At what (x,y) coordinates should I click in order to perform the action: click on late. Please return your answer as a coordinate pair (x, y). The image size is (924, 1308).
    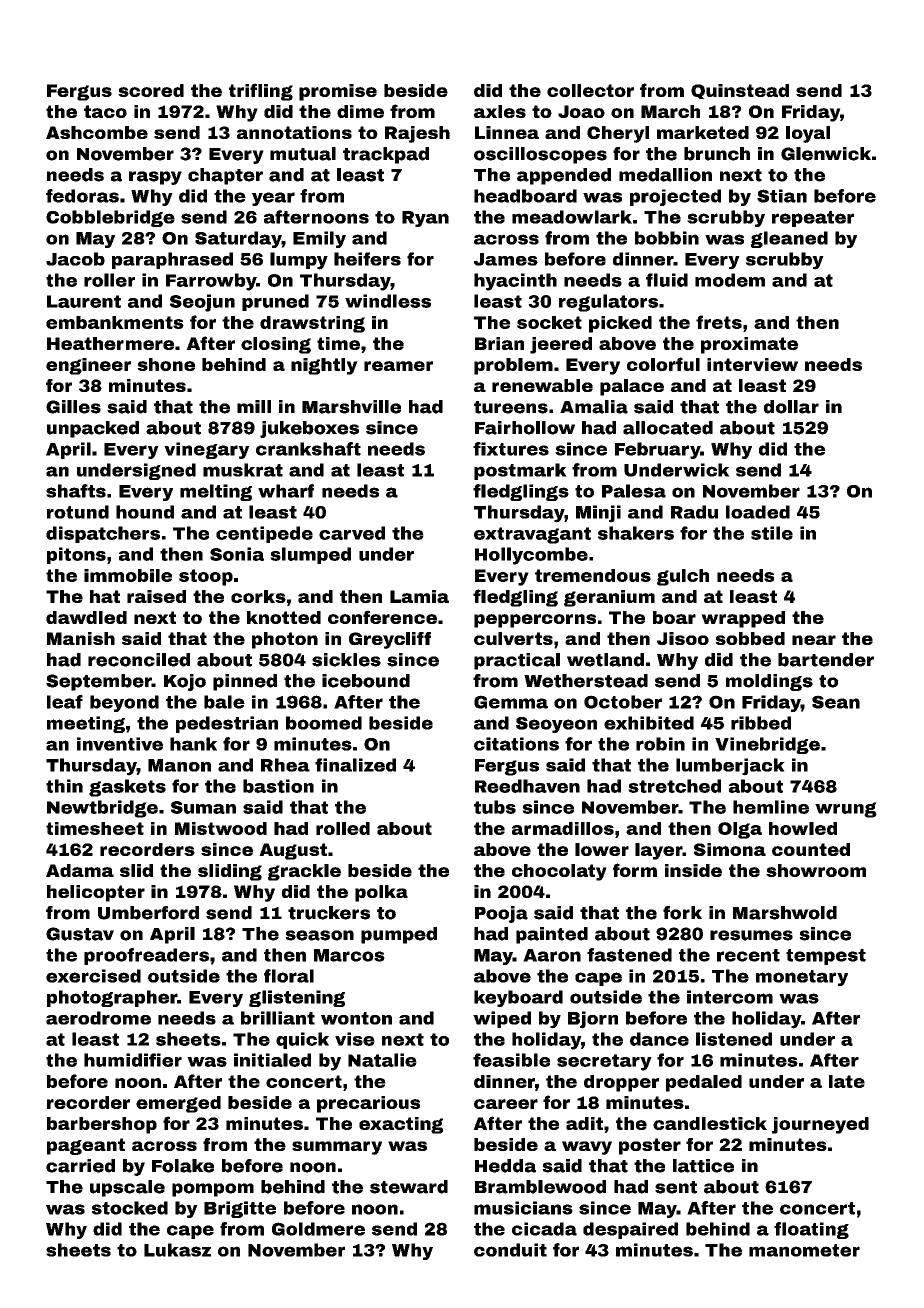
    Looking at the image, I should click on (847, 1081).
